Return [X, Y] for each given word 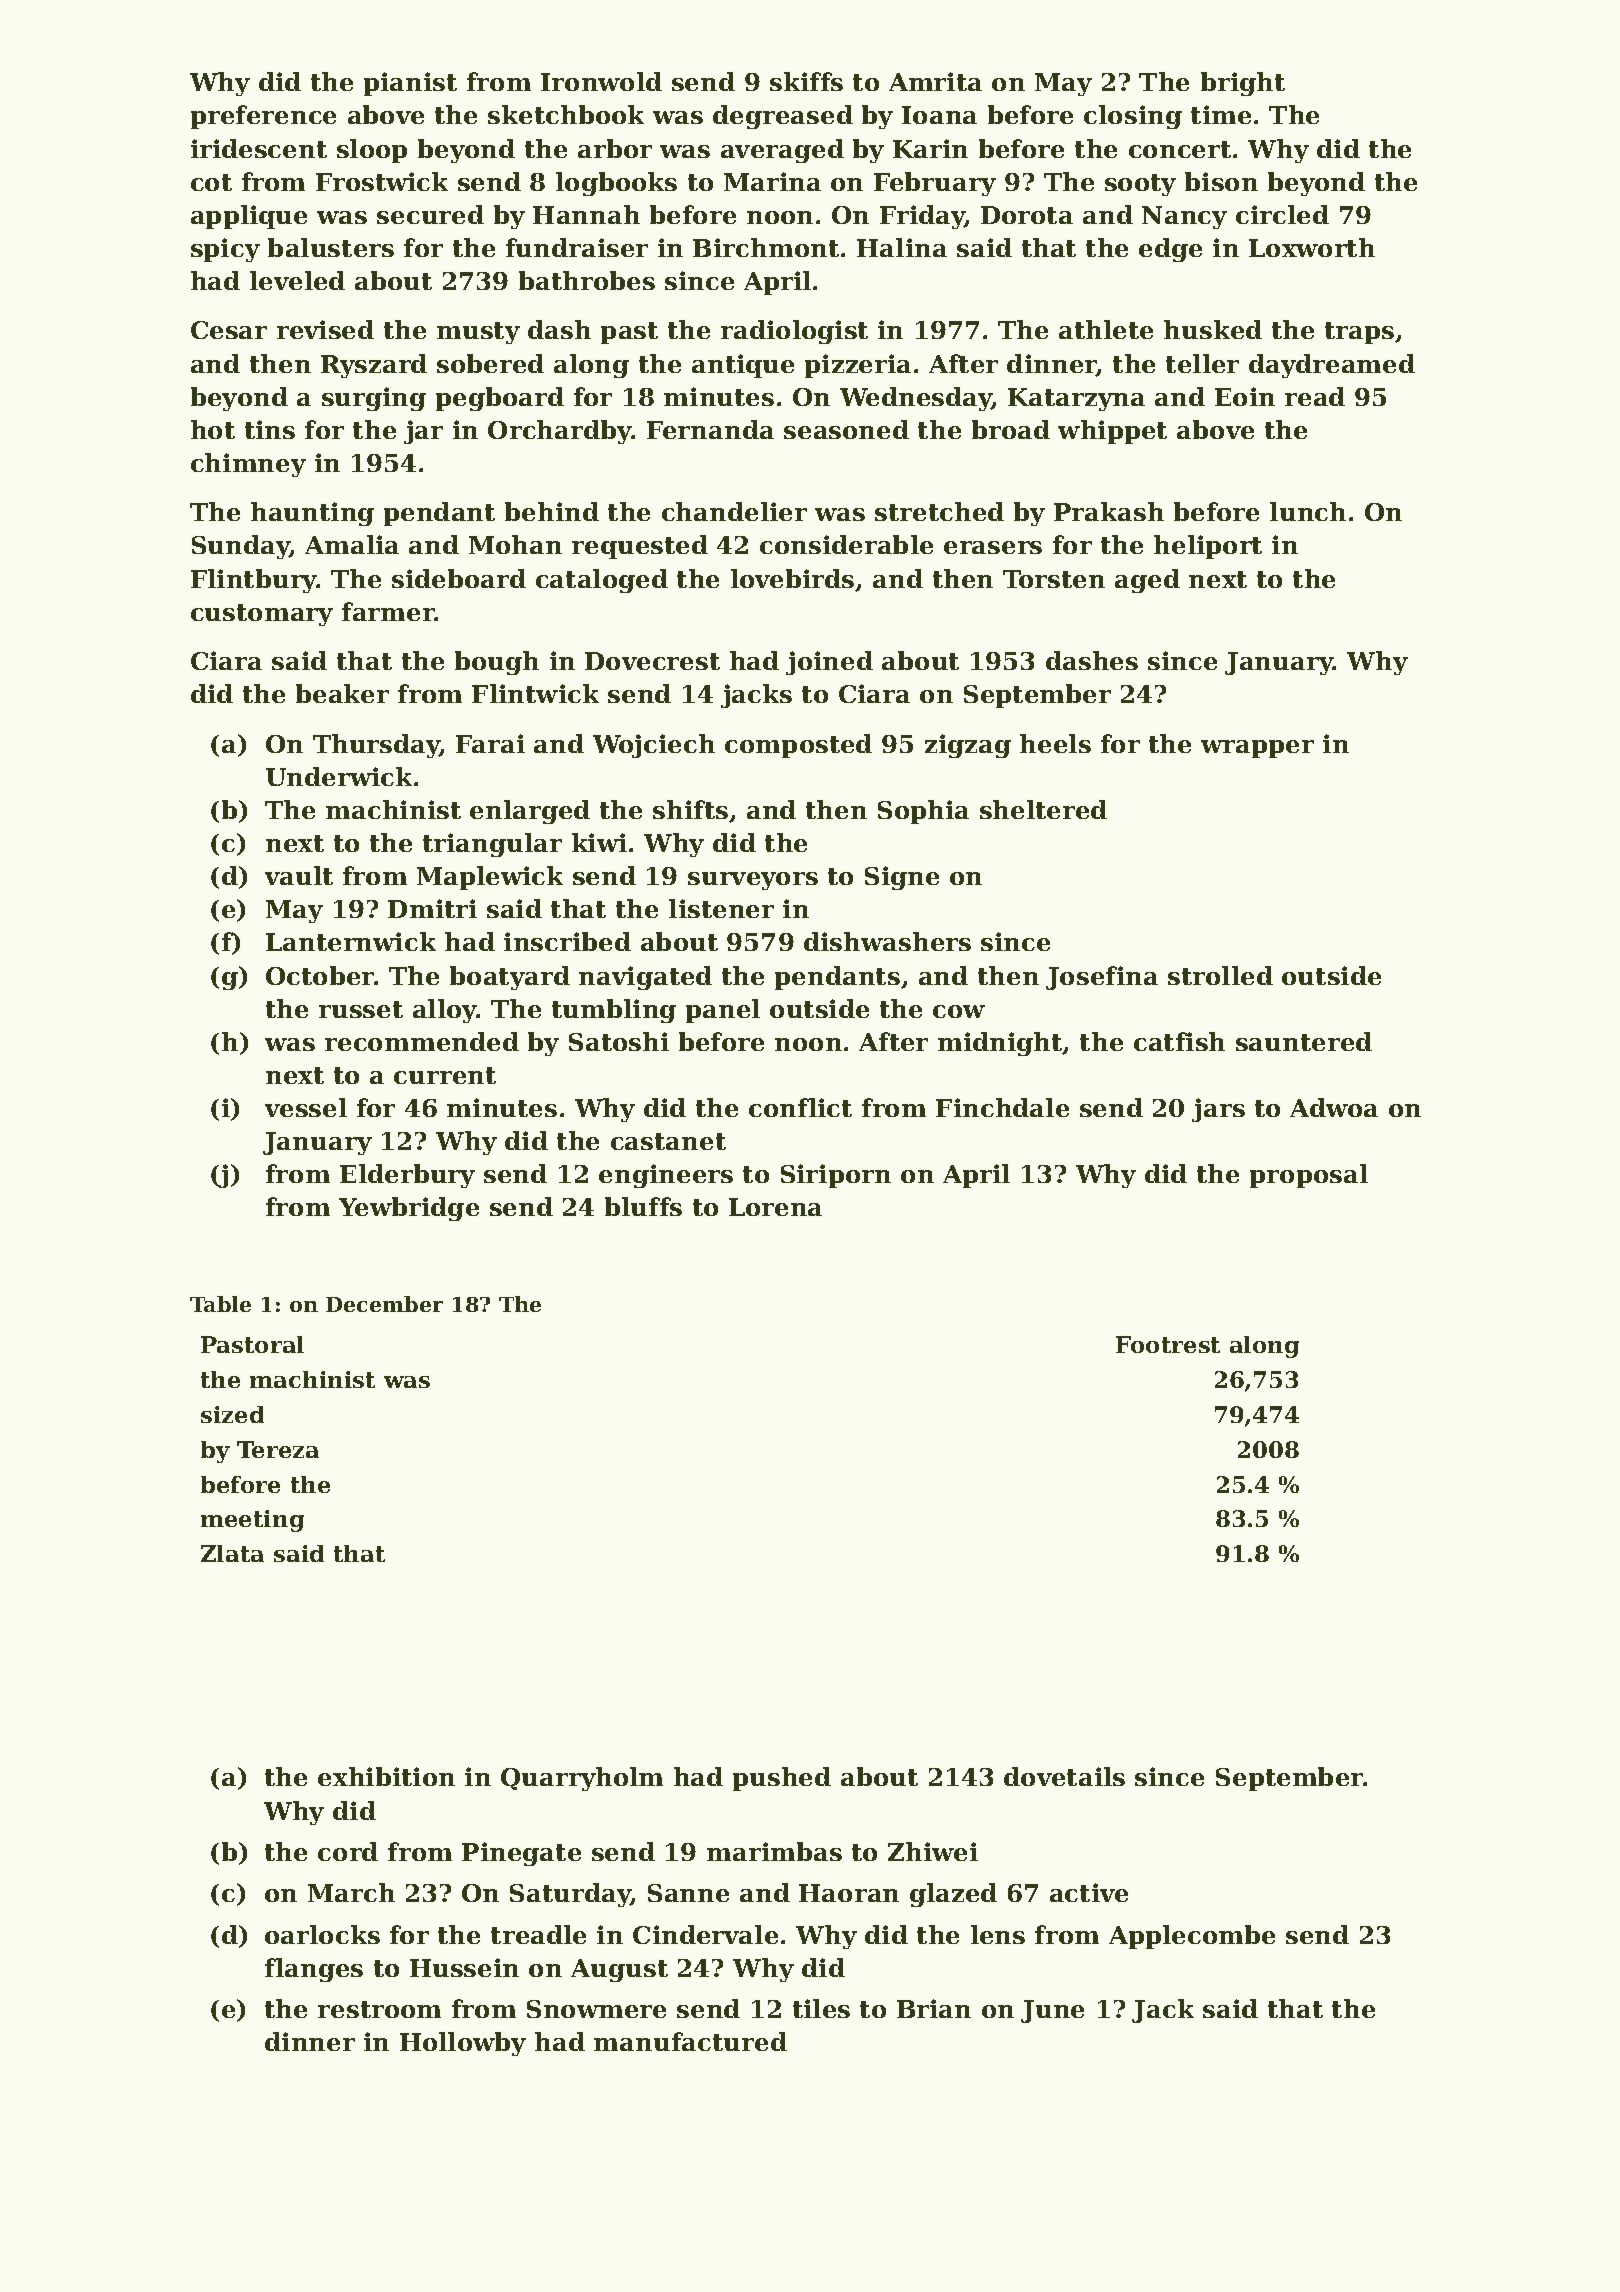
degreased [783, 117]
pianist [410, 84]
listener [721, 908]
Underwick [339, 776]
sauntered [1304, 1041]
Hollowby [463, 2044]
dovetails [1064, 1776]
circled [1282, 214]
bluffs [643, 1206]
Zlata [232, 1553]
